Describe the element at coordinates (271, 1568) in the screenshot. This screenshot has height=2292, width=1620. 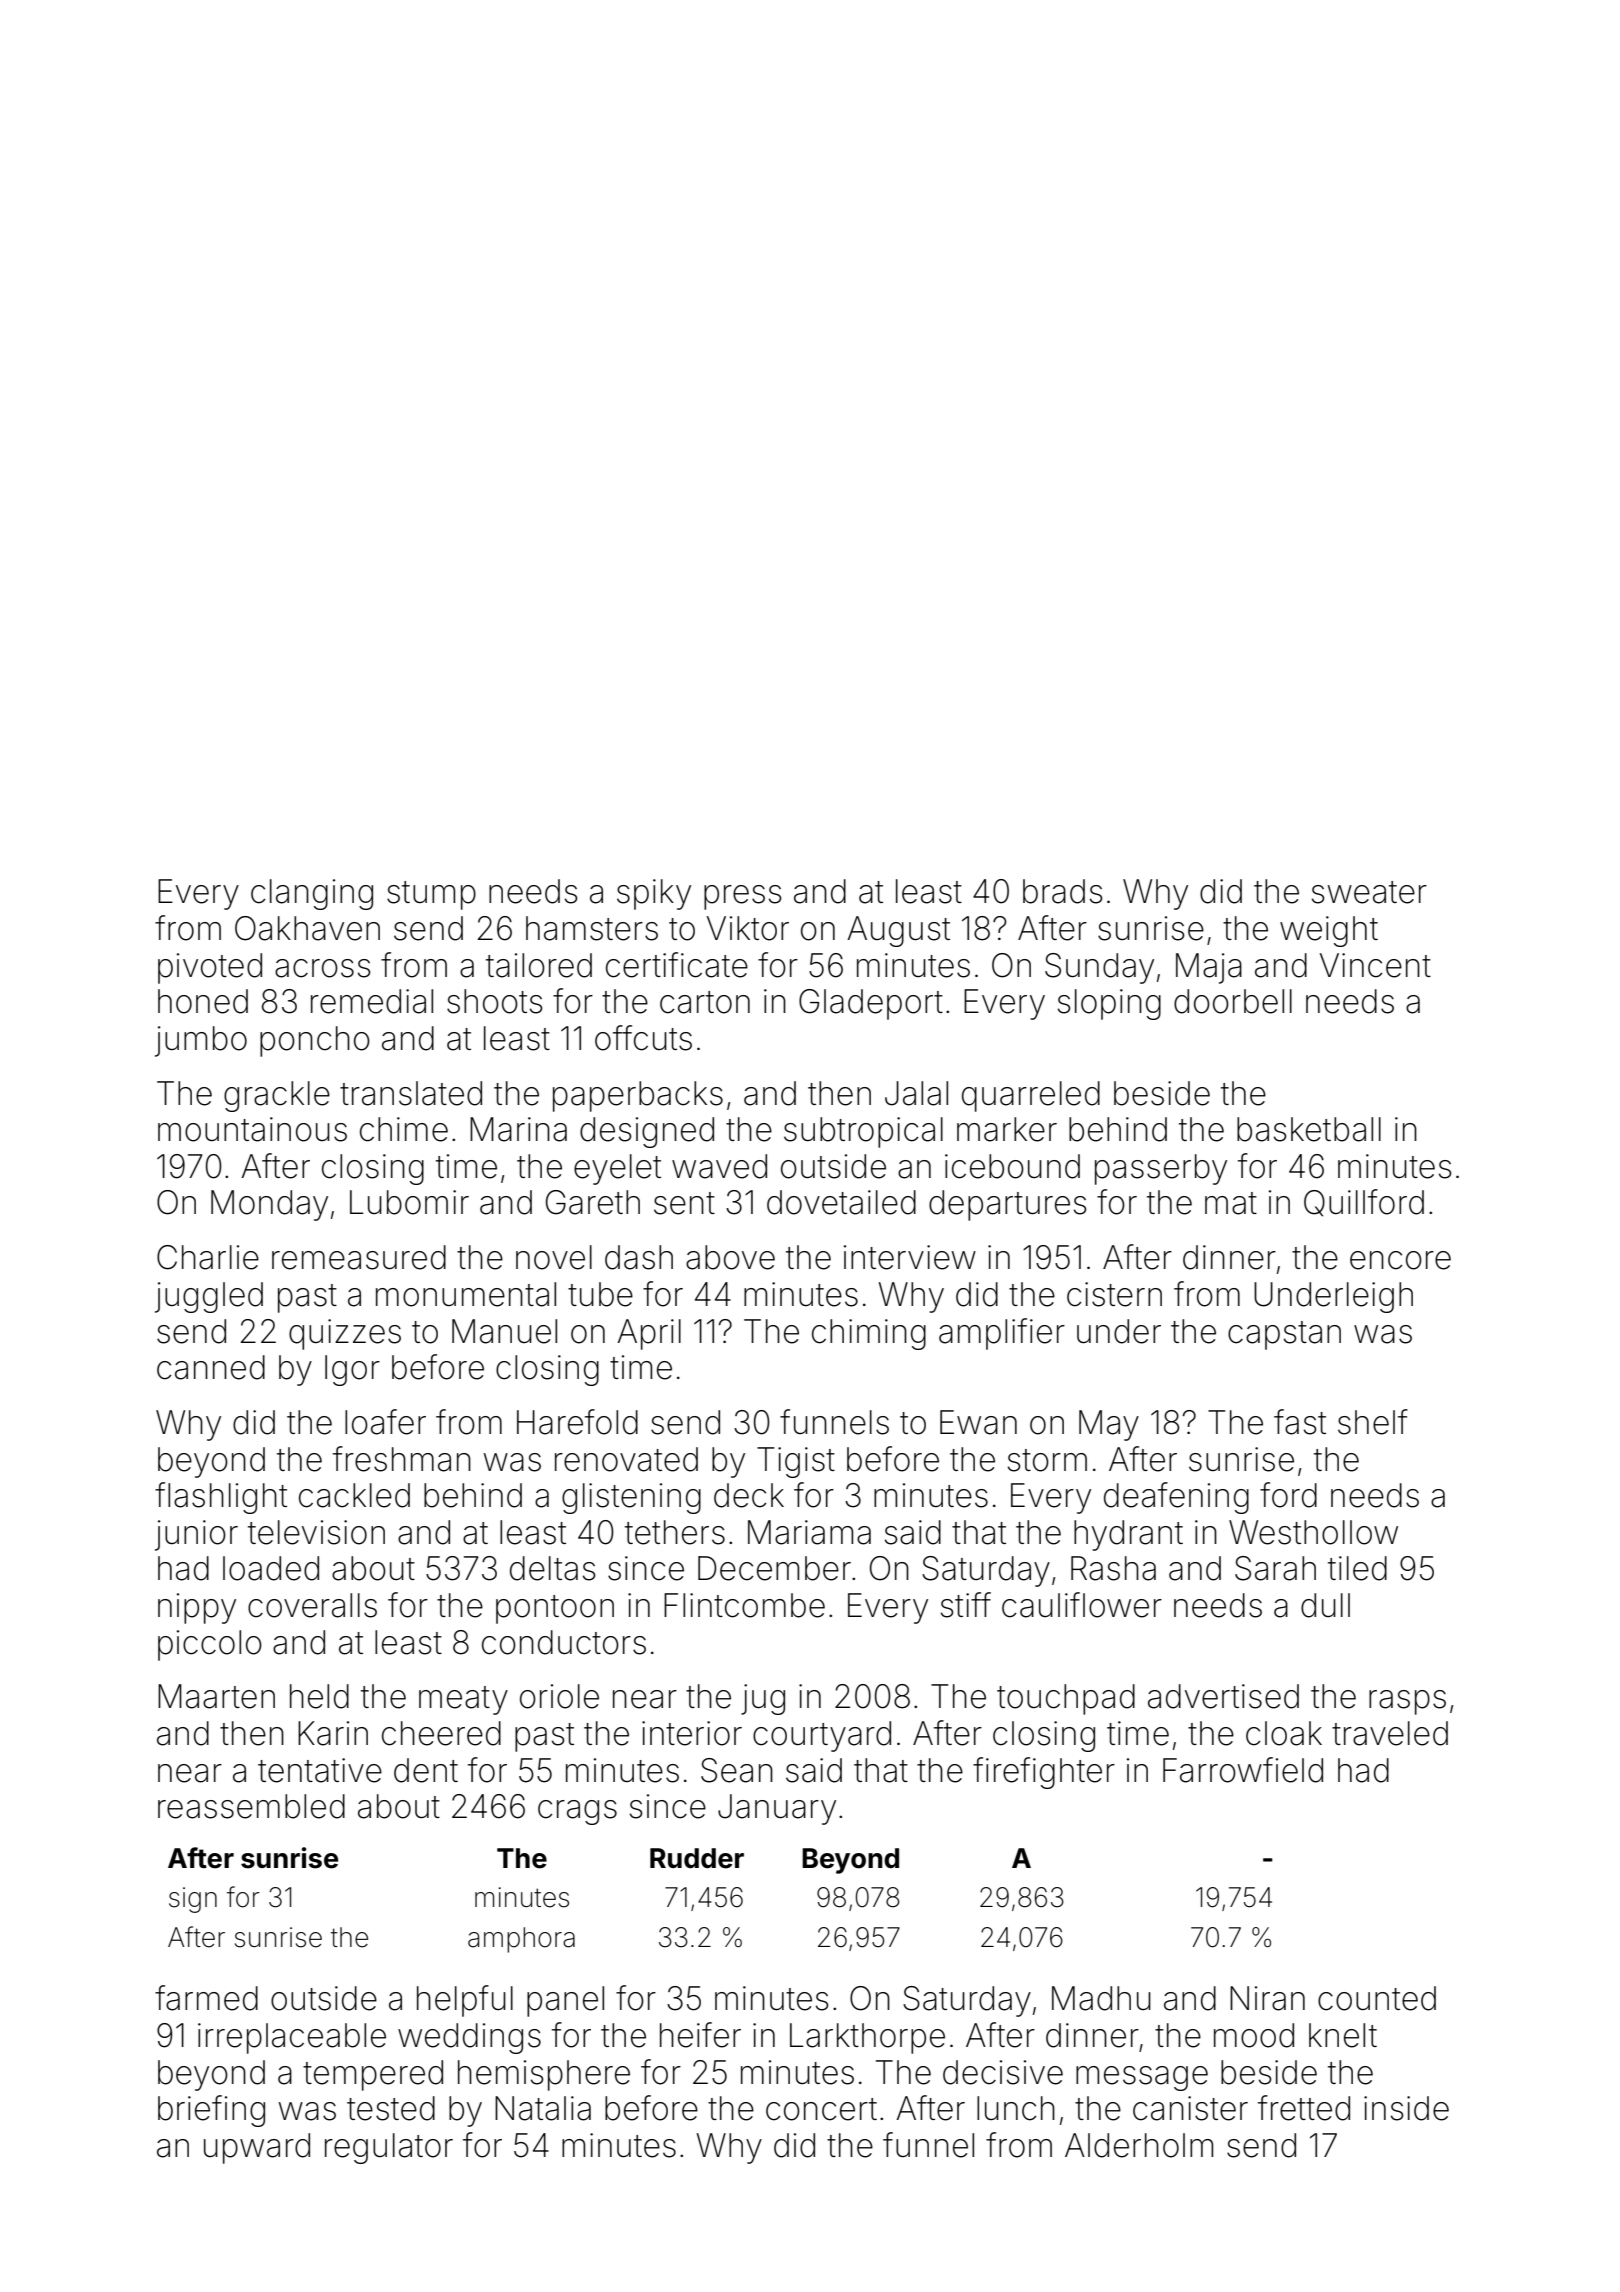
I see `loaded` at that location.
